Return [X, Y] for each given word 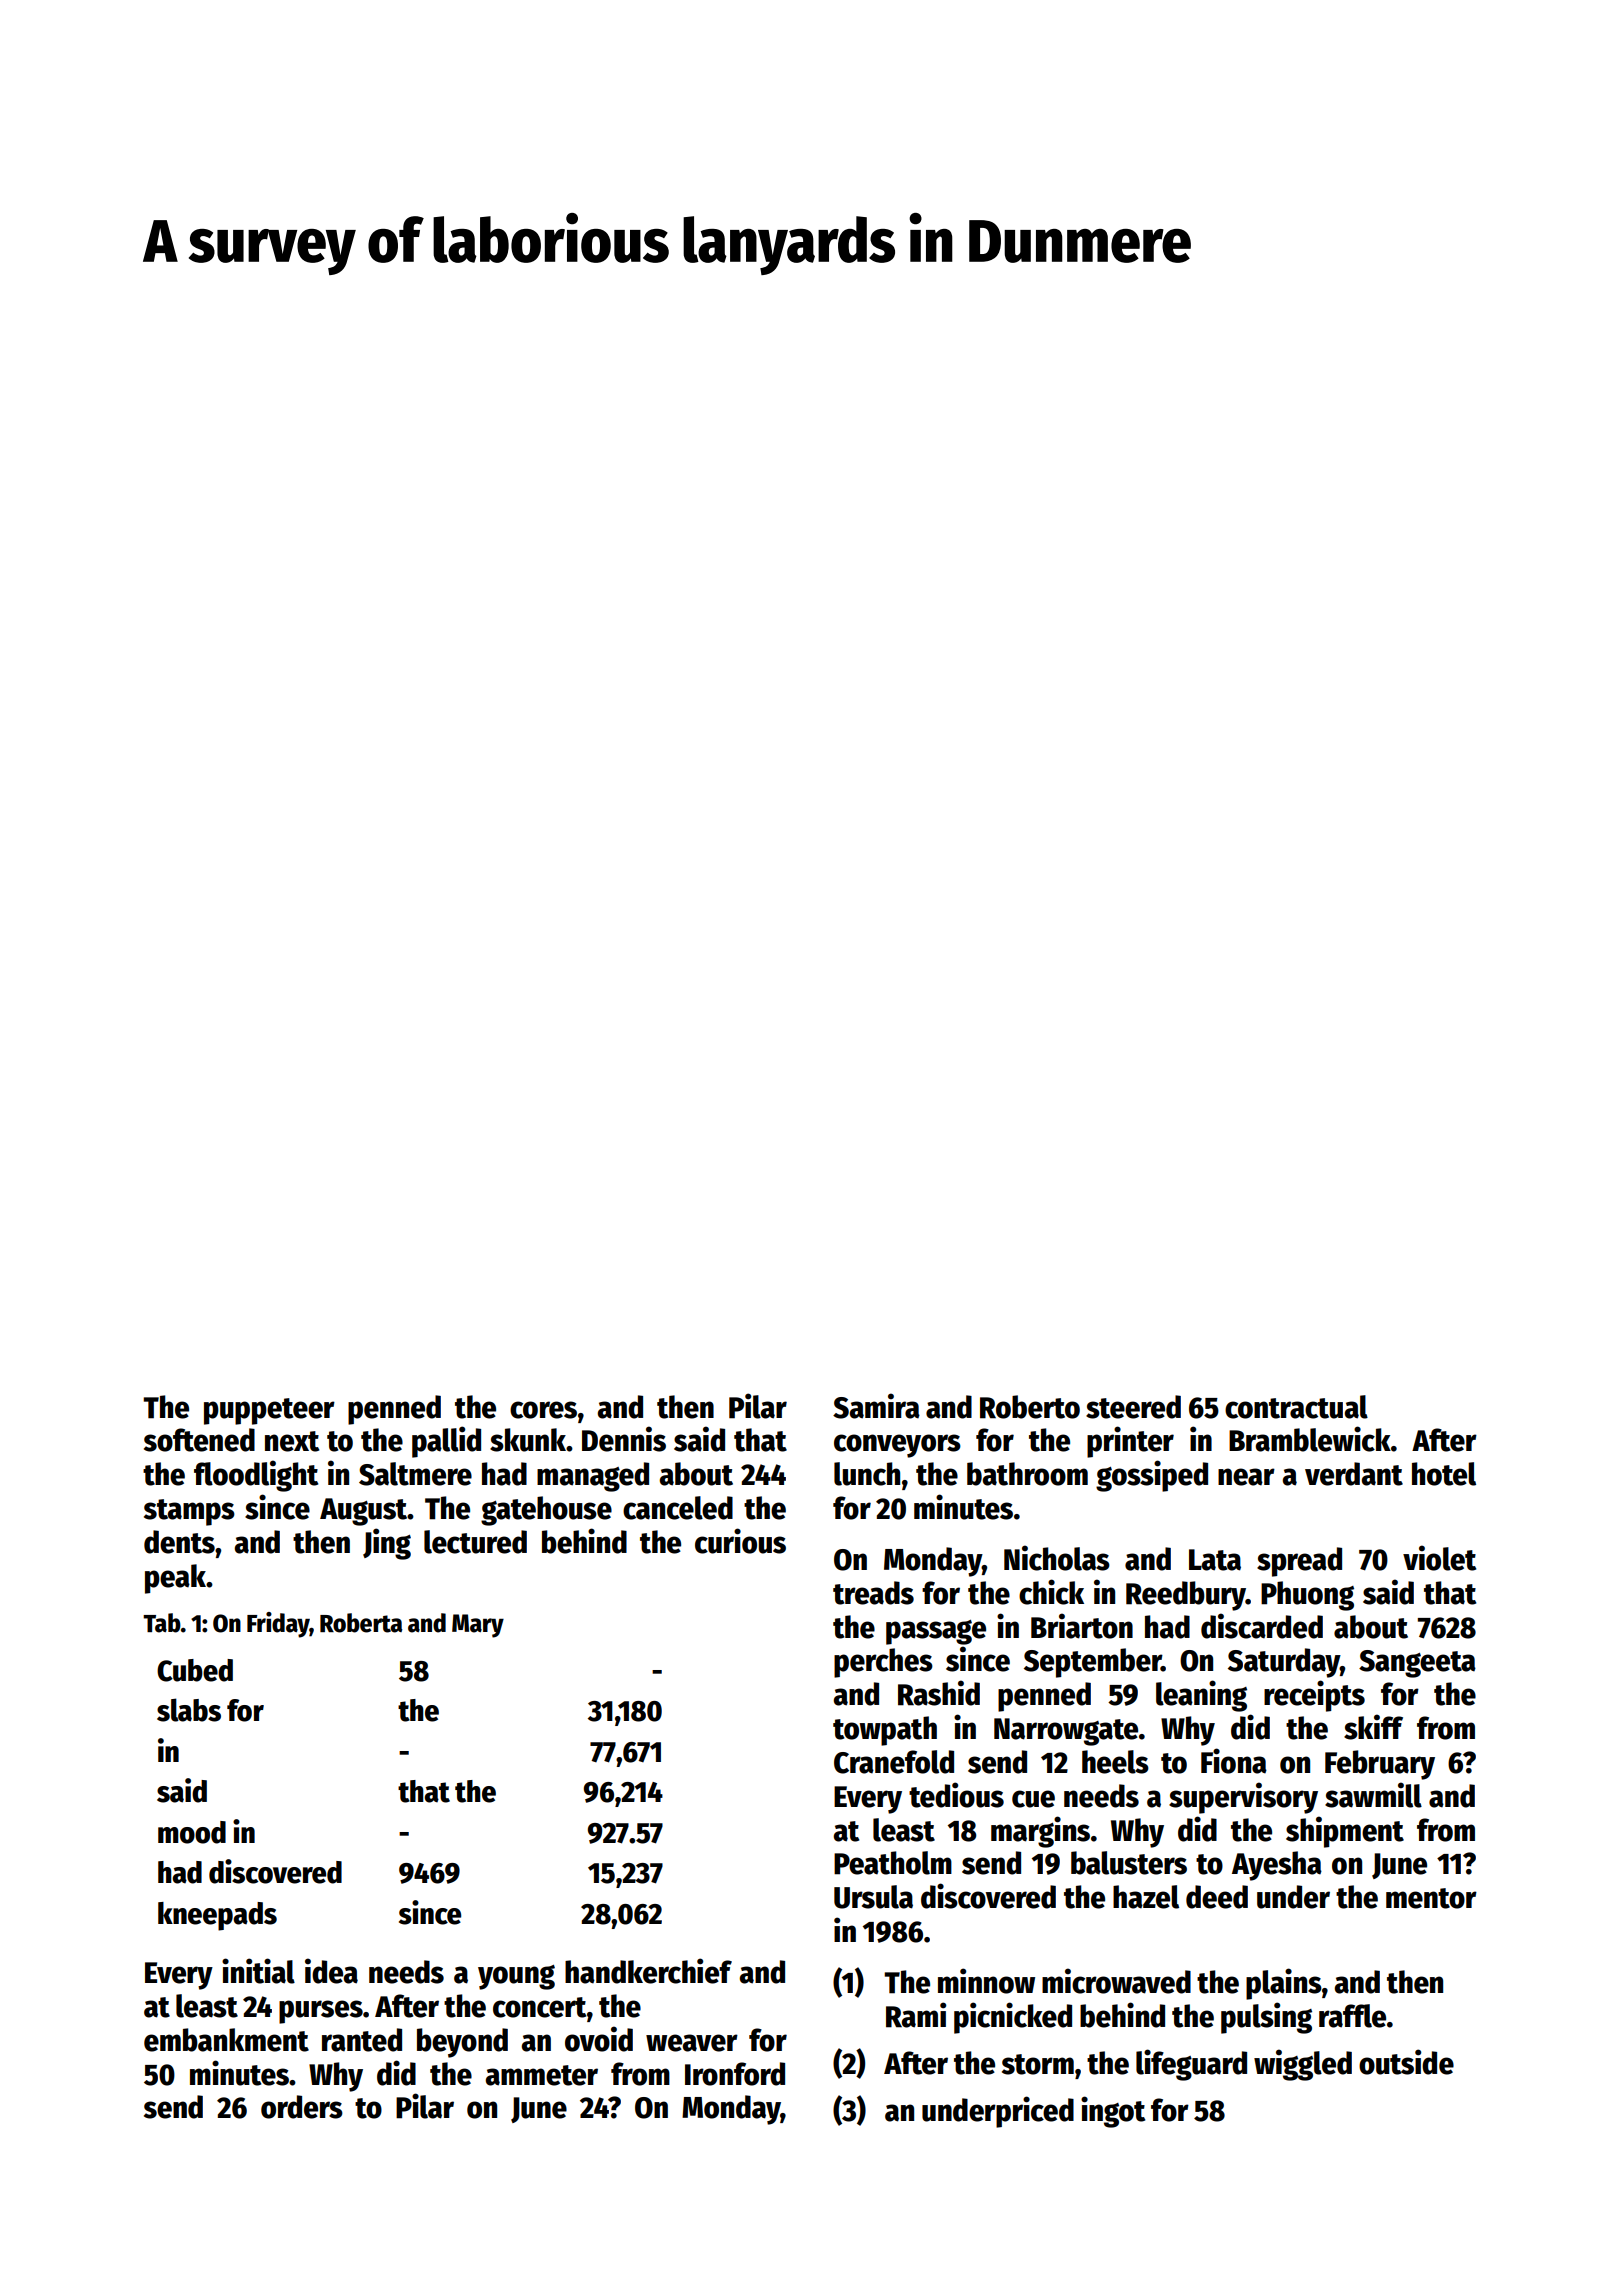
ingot [1113, 2112]
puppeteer [269, 1411]
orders [302, 2107]
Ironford [735, 2074]
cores [543, 1410]
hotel [1444, 1474]
